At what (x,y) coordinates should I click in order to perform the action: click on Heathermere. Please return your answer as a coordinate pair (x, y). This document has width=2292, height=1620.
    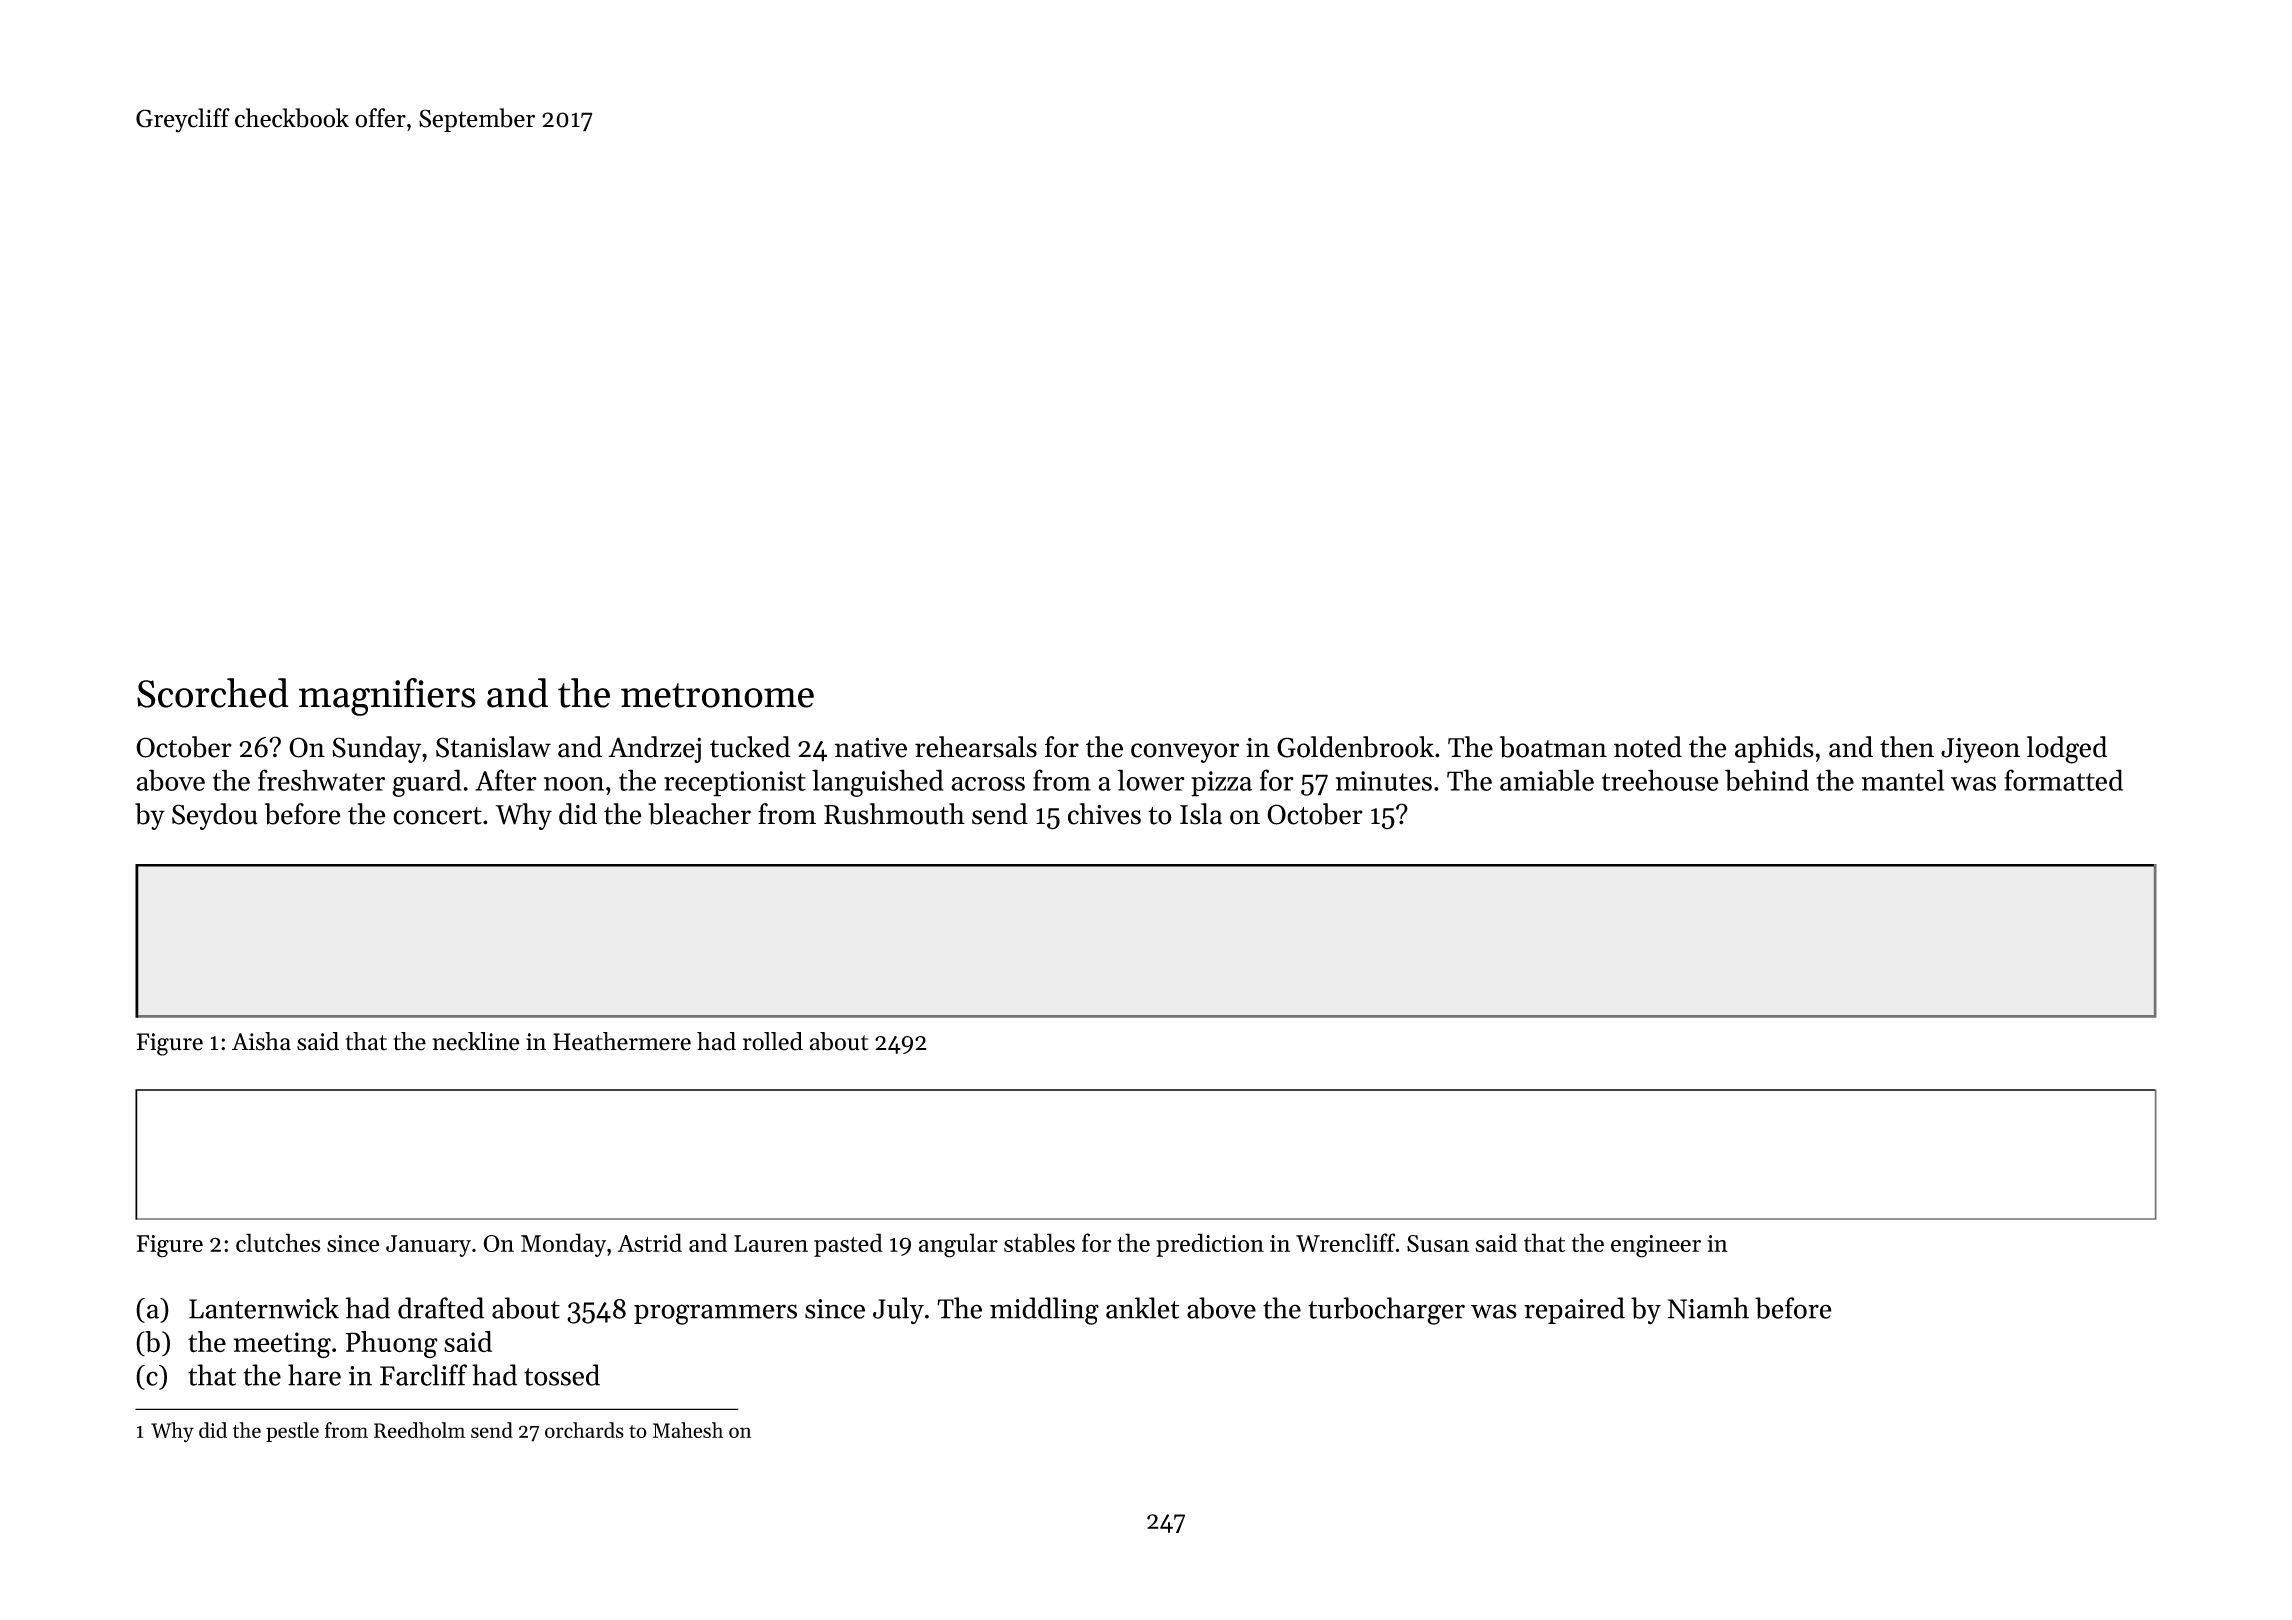
    Looking at the image, I should click on (622, 1041).
